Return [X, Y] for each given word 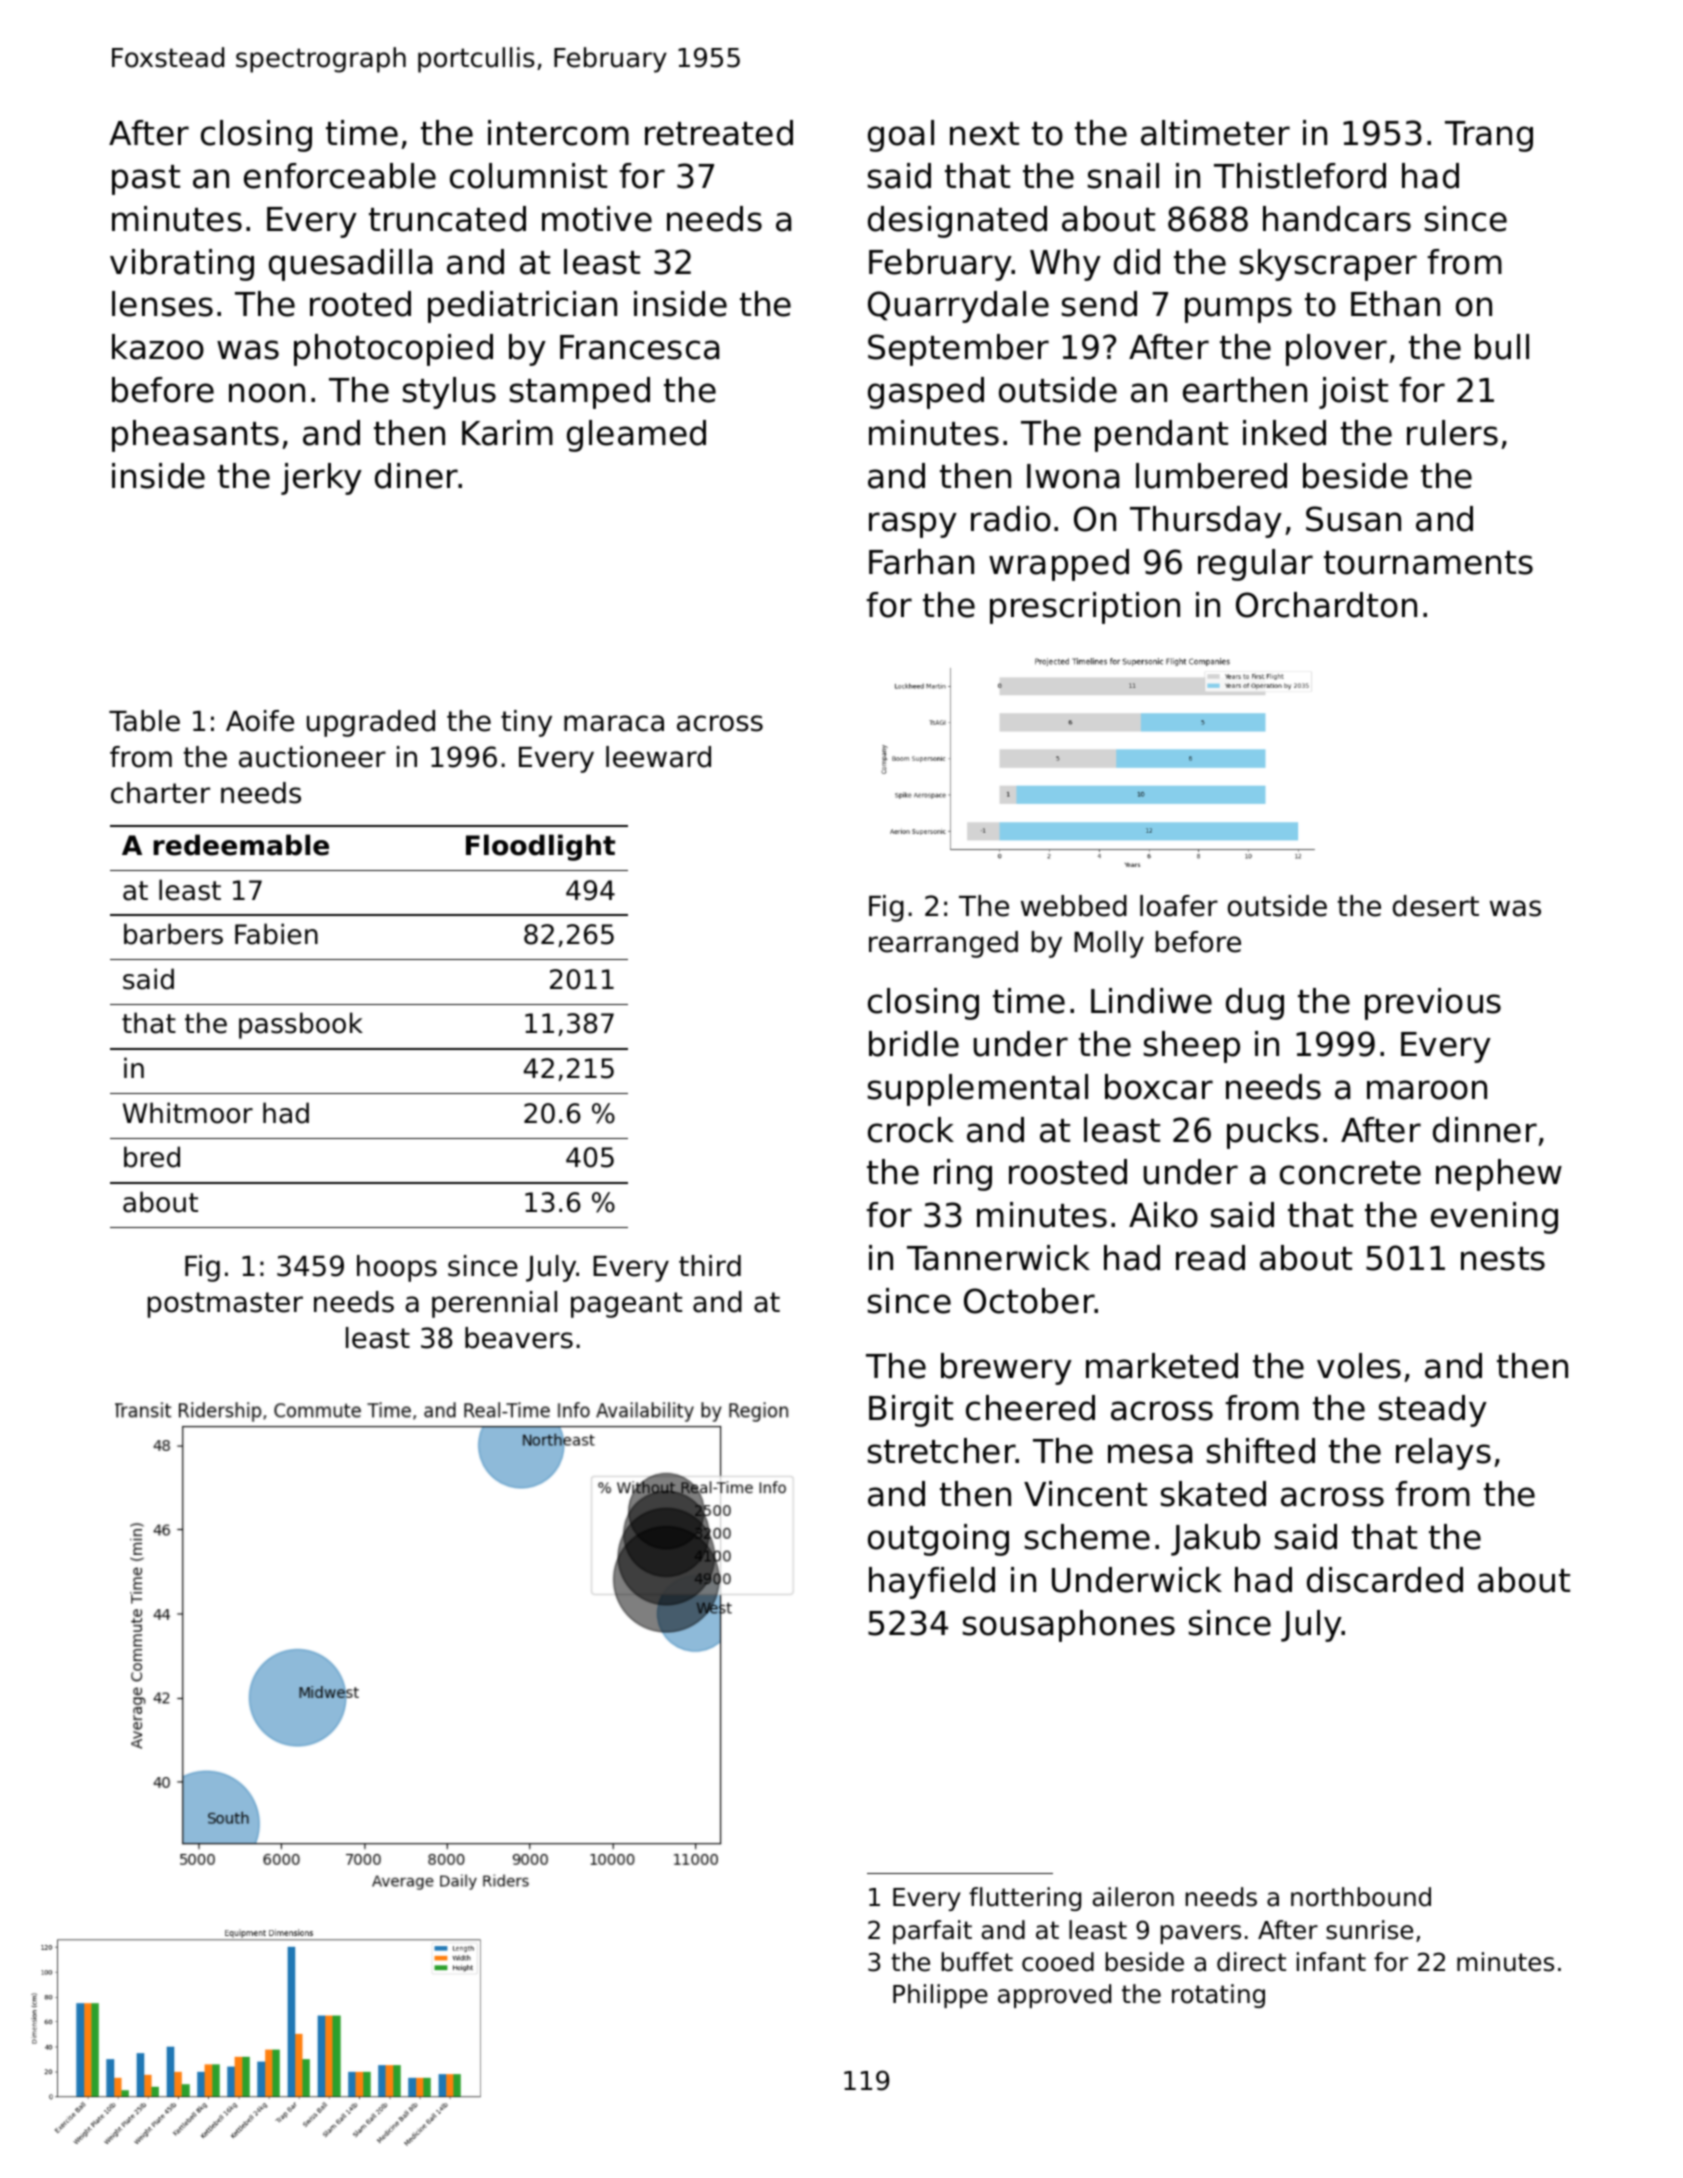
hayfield [932, 1583]
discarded [1385, 1580]
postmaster [225, 1305]
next [984, 134]
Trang [1489, 136]
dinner [1485, 1130]
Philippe [940, 1996]
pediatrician [522, 307]
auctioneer [312, 757]
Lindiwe [1151, 1001]
